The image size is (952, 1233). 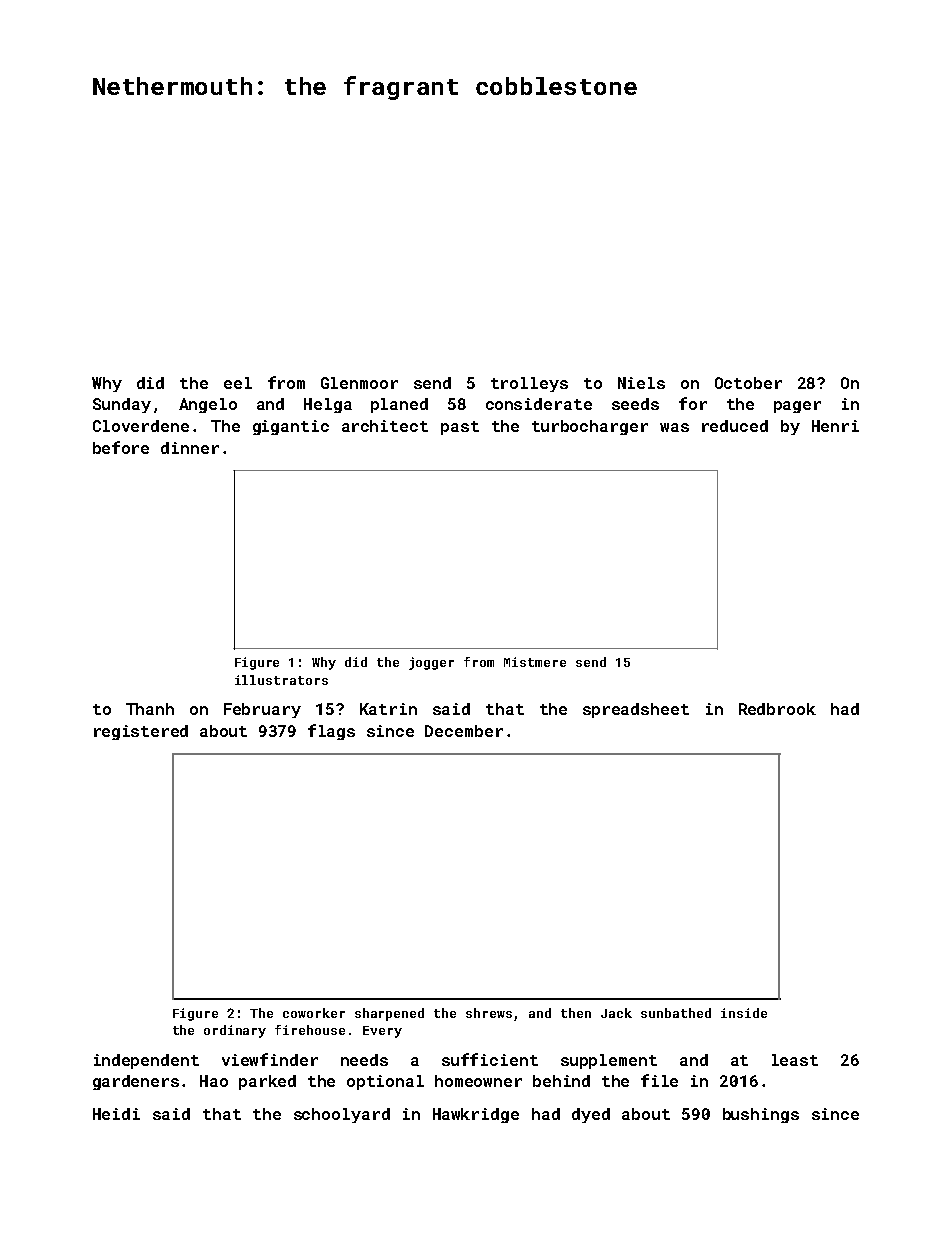 What do you see at coordinates (744, 1013) in the image?
I see `inside` at bounding box center [744, 1013].
